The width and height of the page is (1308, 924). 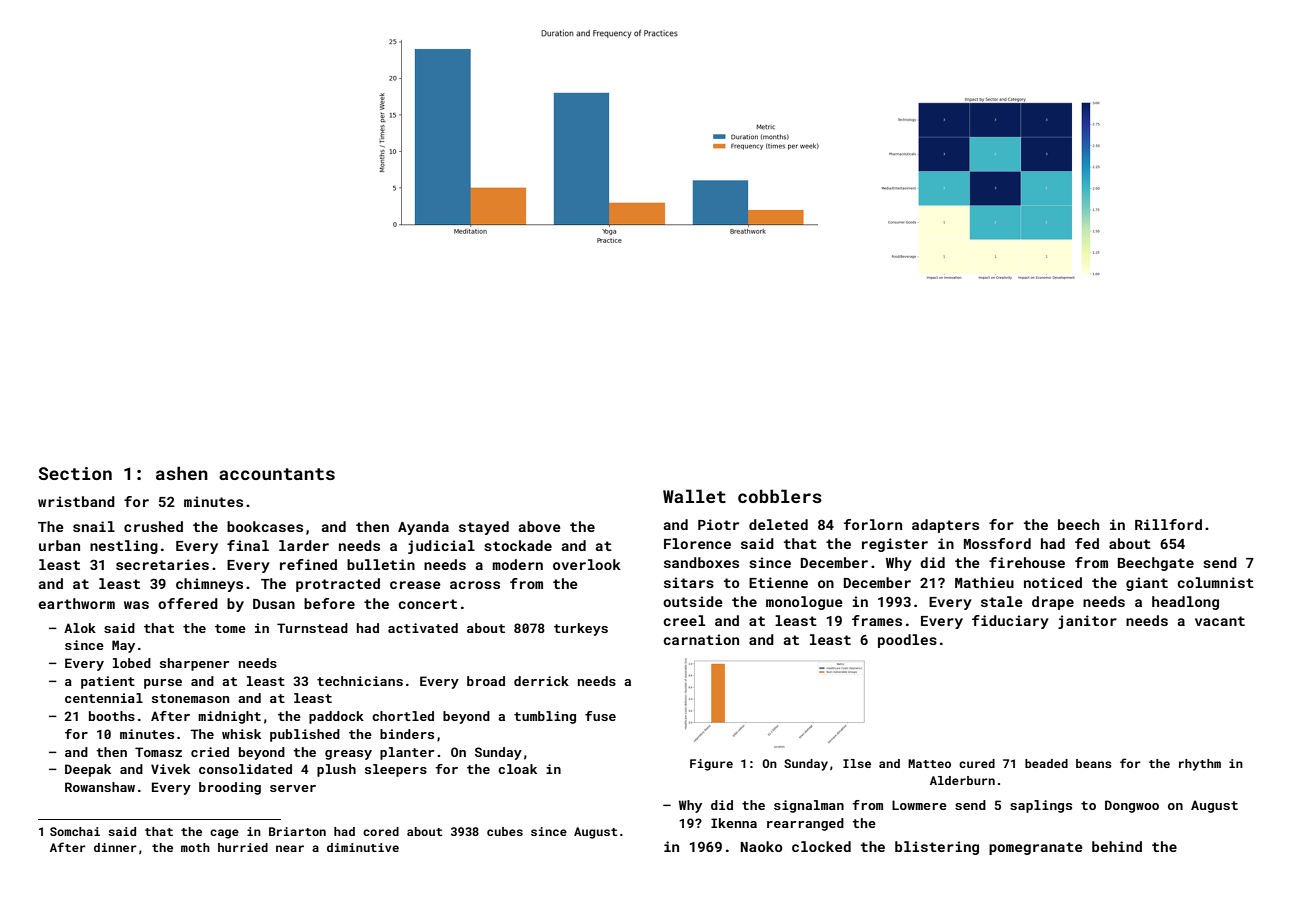 I want to click on Wallet, so click(x=694, y=496).
